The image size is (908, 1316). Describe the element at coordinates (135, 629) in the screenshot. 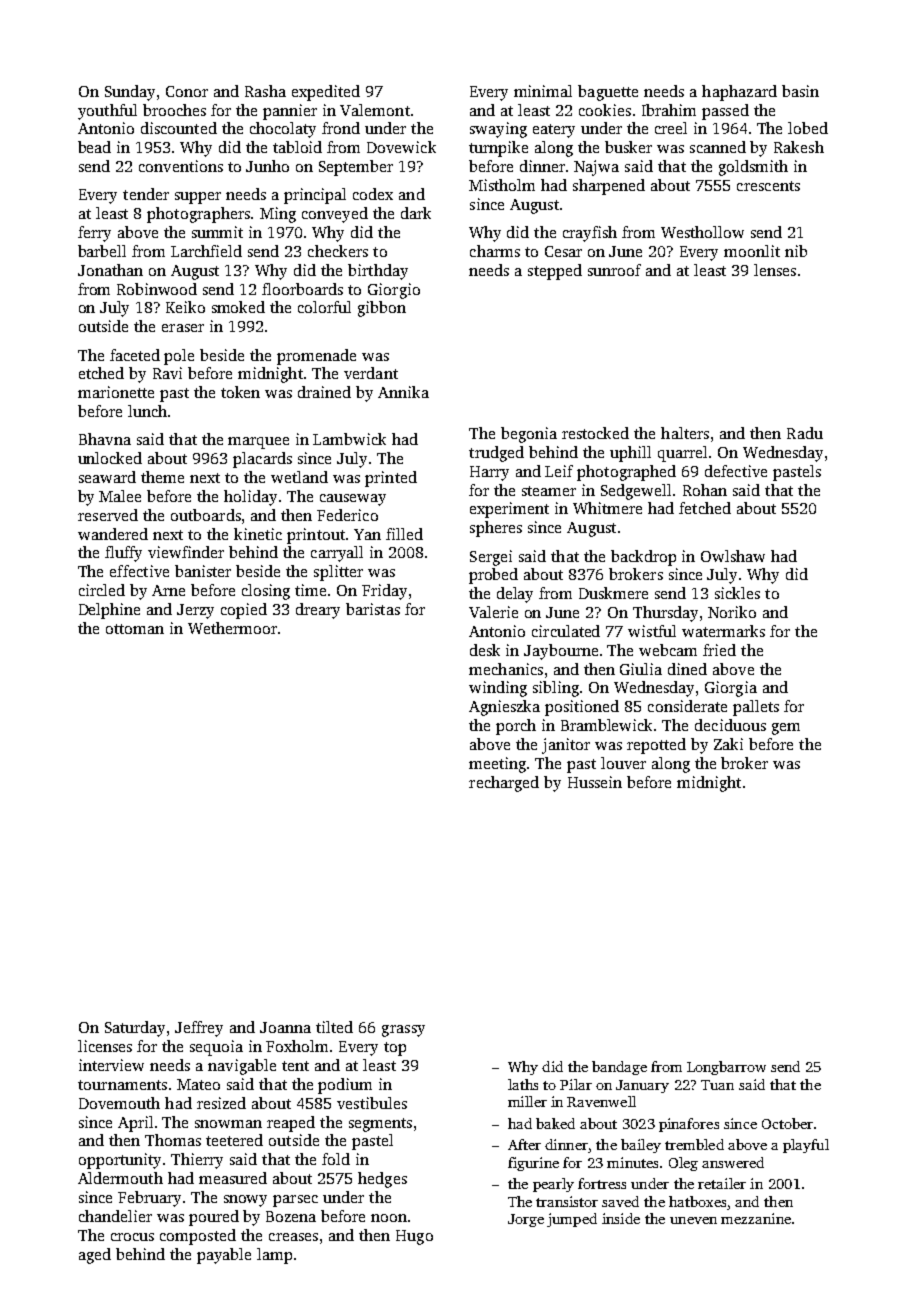

I see `ottoman` at that location.
